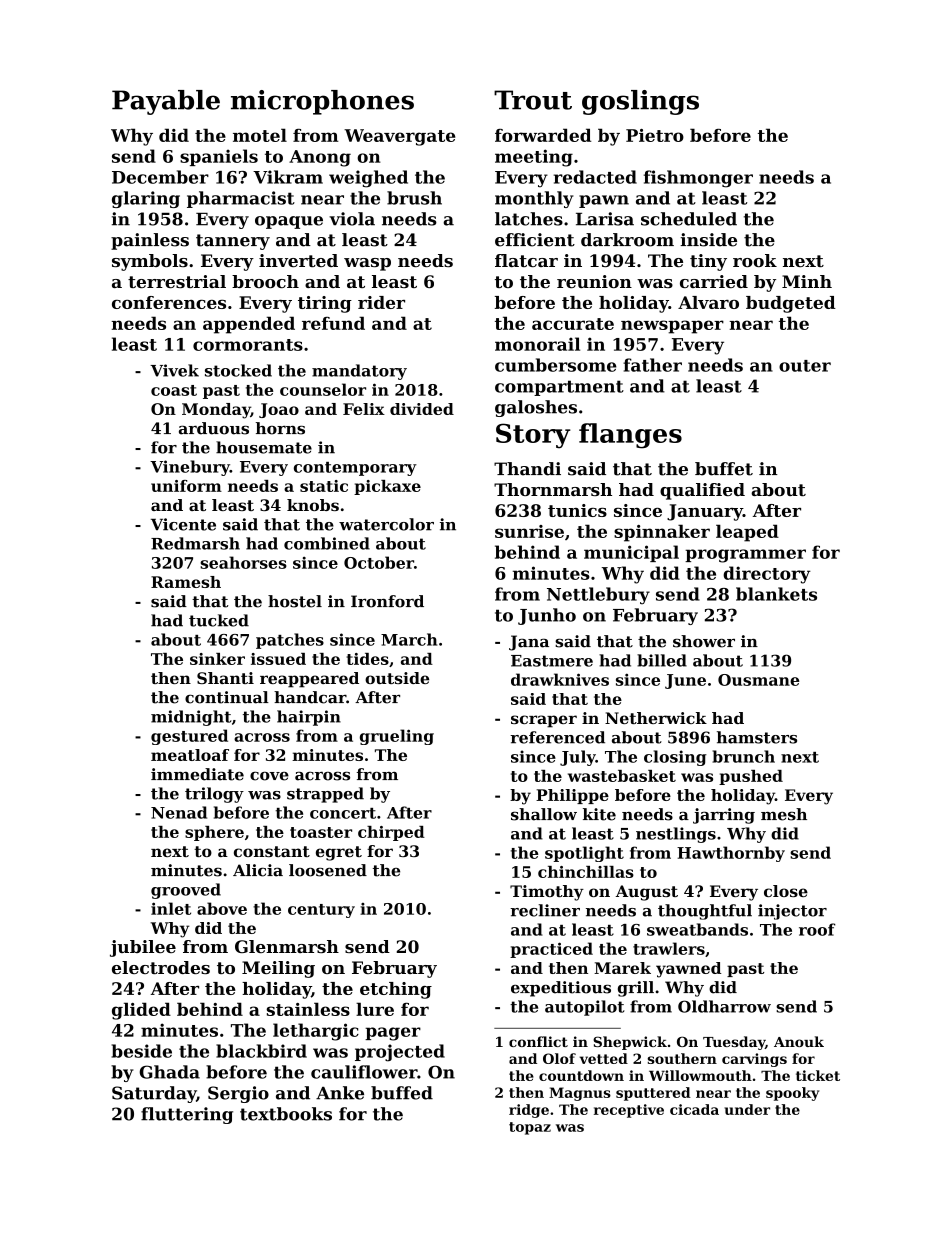 This document has width=952, height=1233. Describe the element at coordinates (656, 718) in the document. I see `Netherwick` at that location.
